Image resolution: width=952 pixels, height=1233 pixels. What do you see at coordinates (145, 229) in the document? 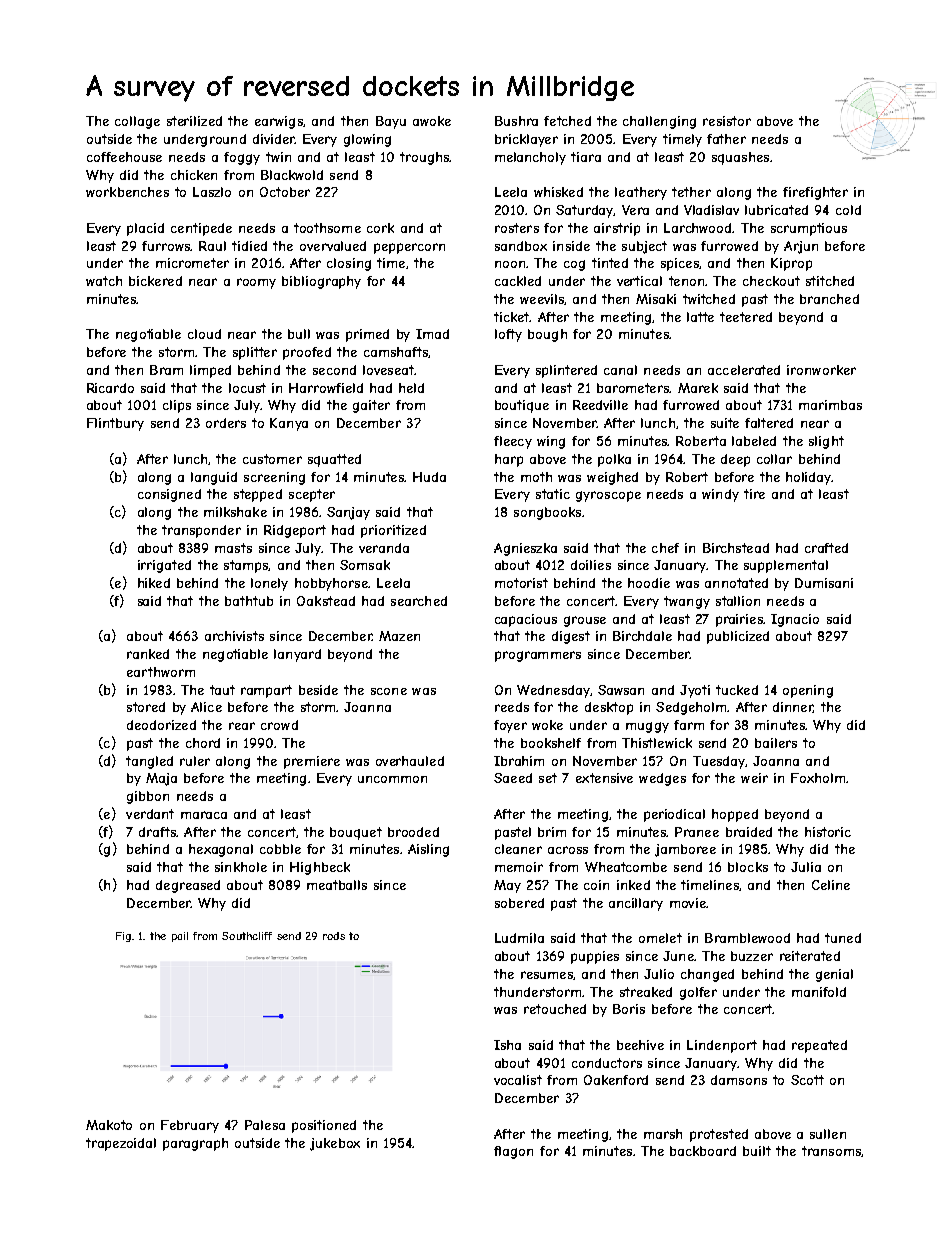
I see `placid` at bounding box center [145, 229].
